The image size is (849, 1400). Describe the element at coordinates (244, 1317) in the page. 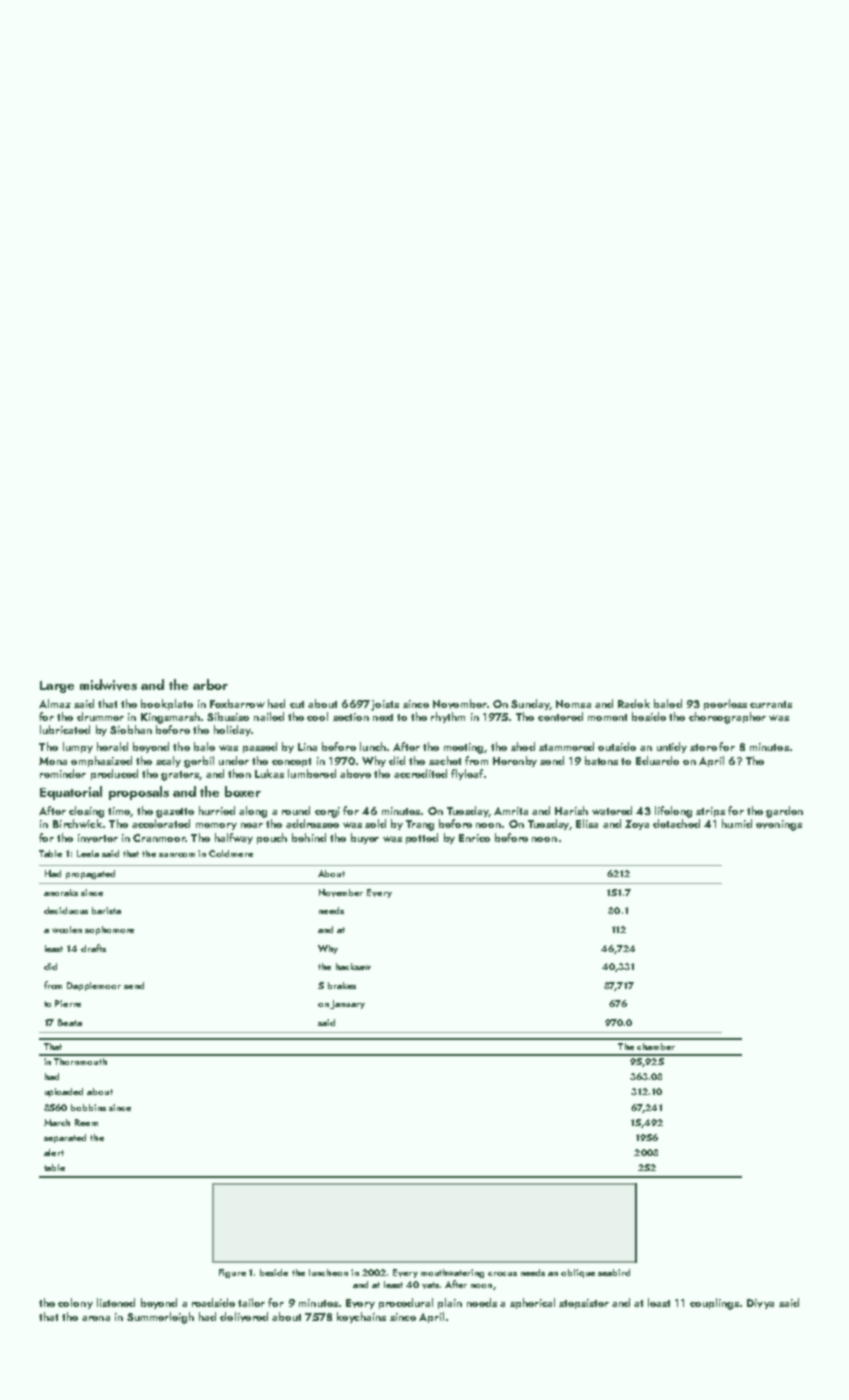

I see `delivered` at that location.
